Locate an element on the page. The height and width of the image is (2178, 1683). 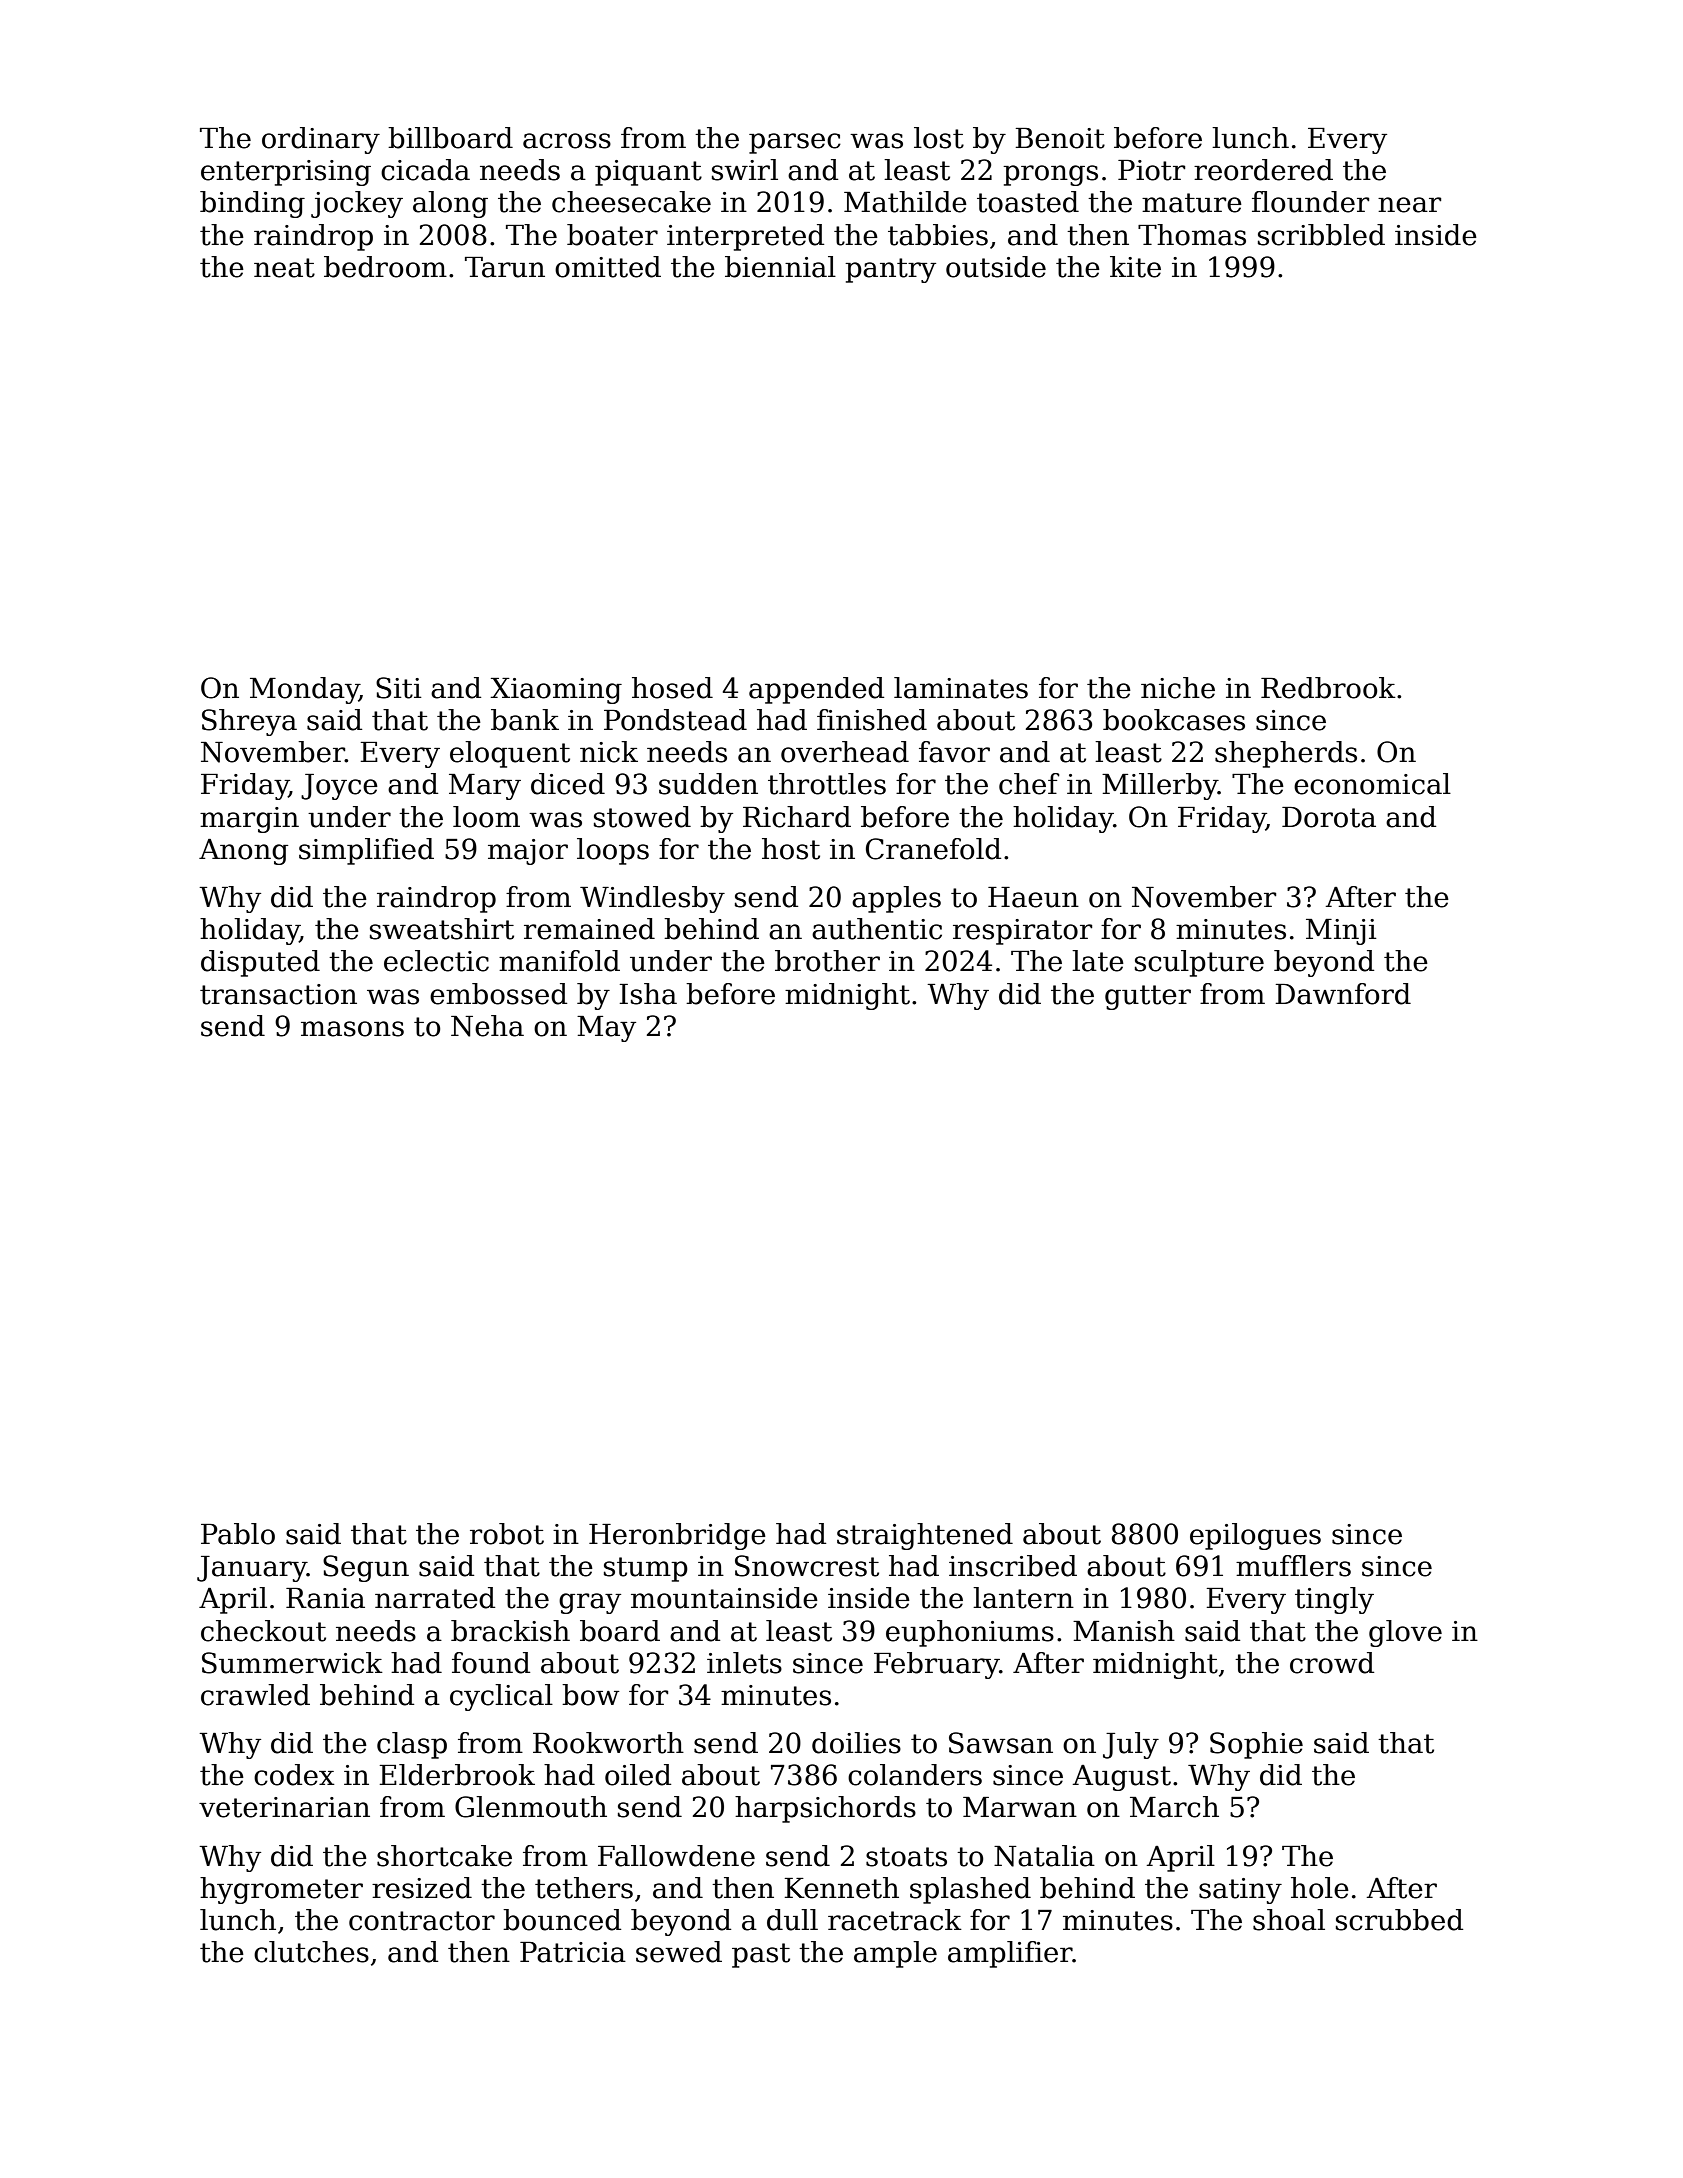
swirl is located at coordinates (745, 170).
